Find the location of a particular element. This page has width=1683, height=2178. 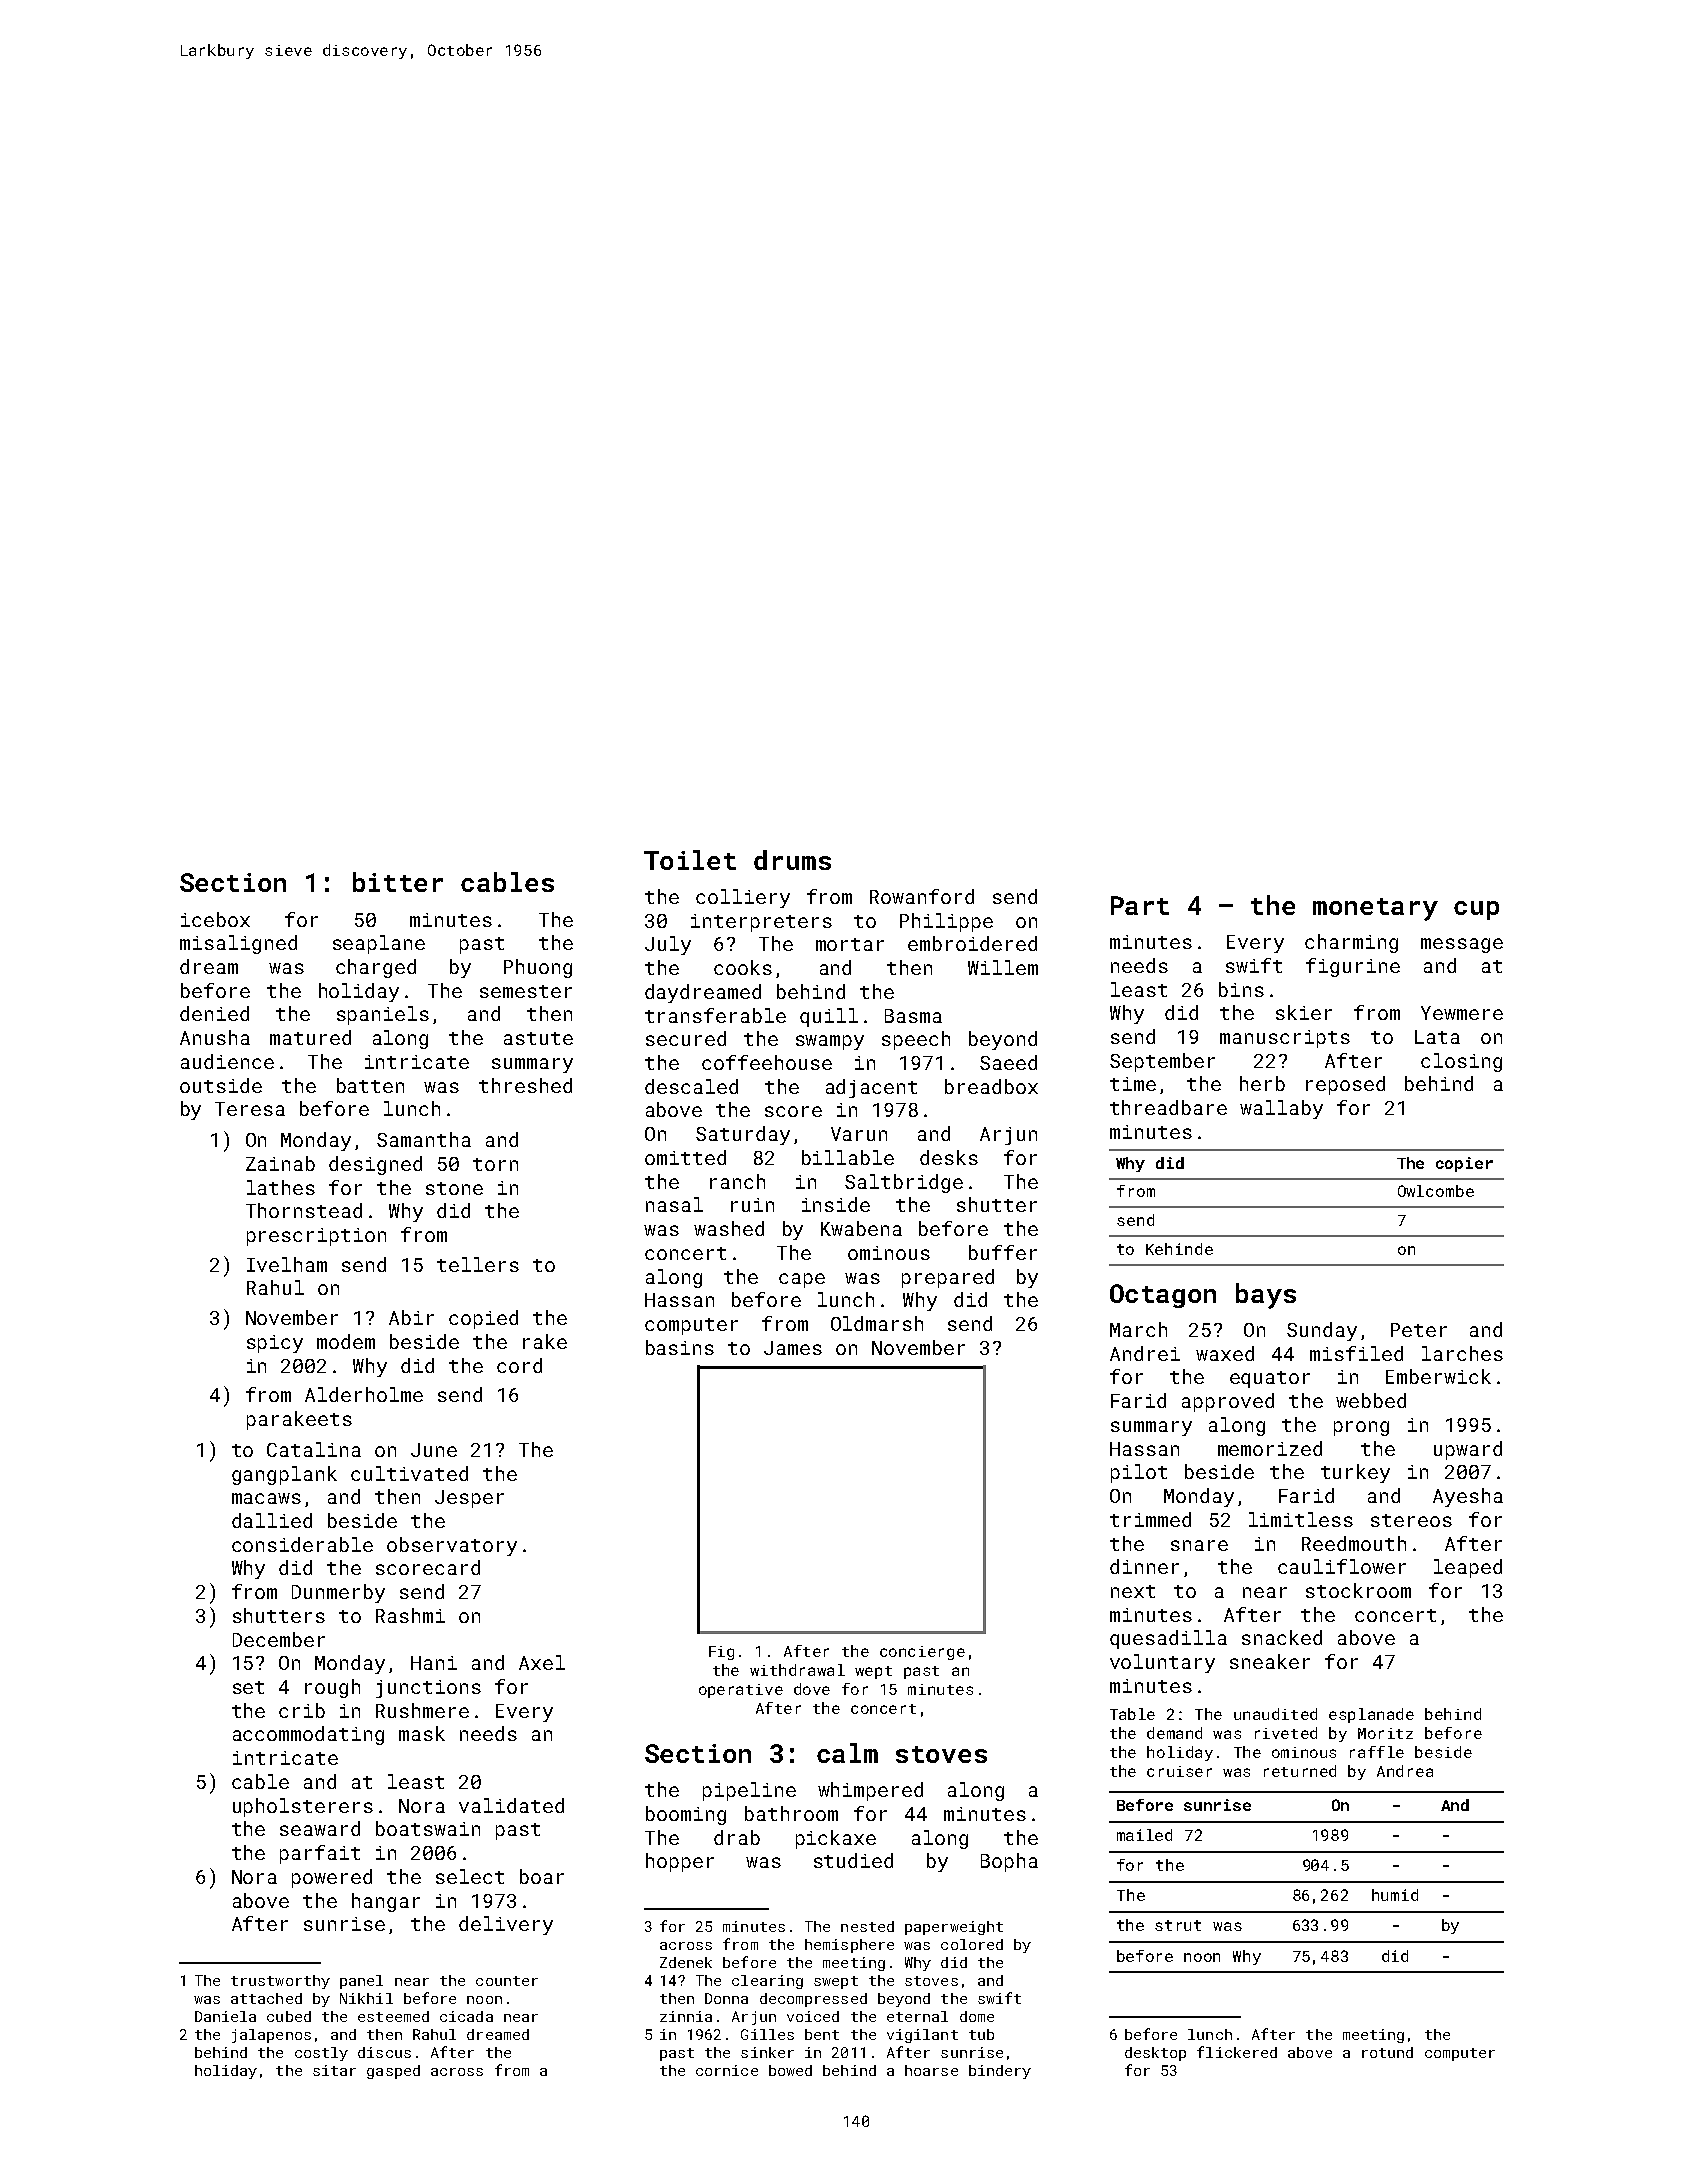

wallaby is located at coordinates (1281, 1109).
